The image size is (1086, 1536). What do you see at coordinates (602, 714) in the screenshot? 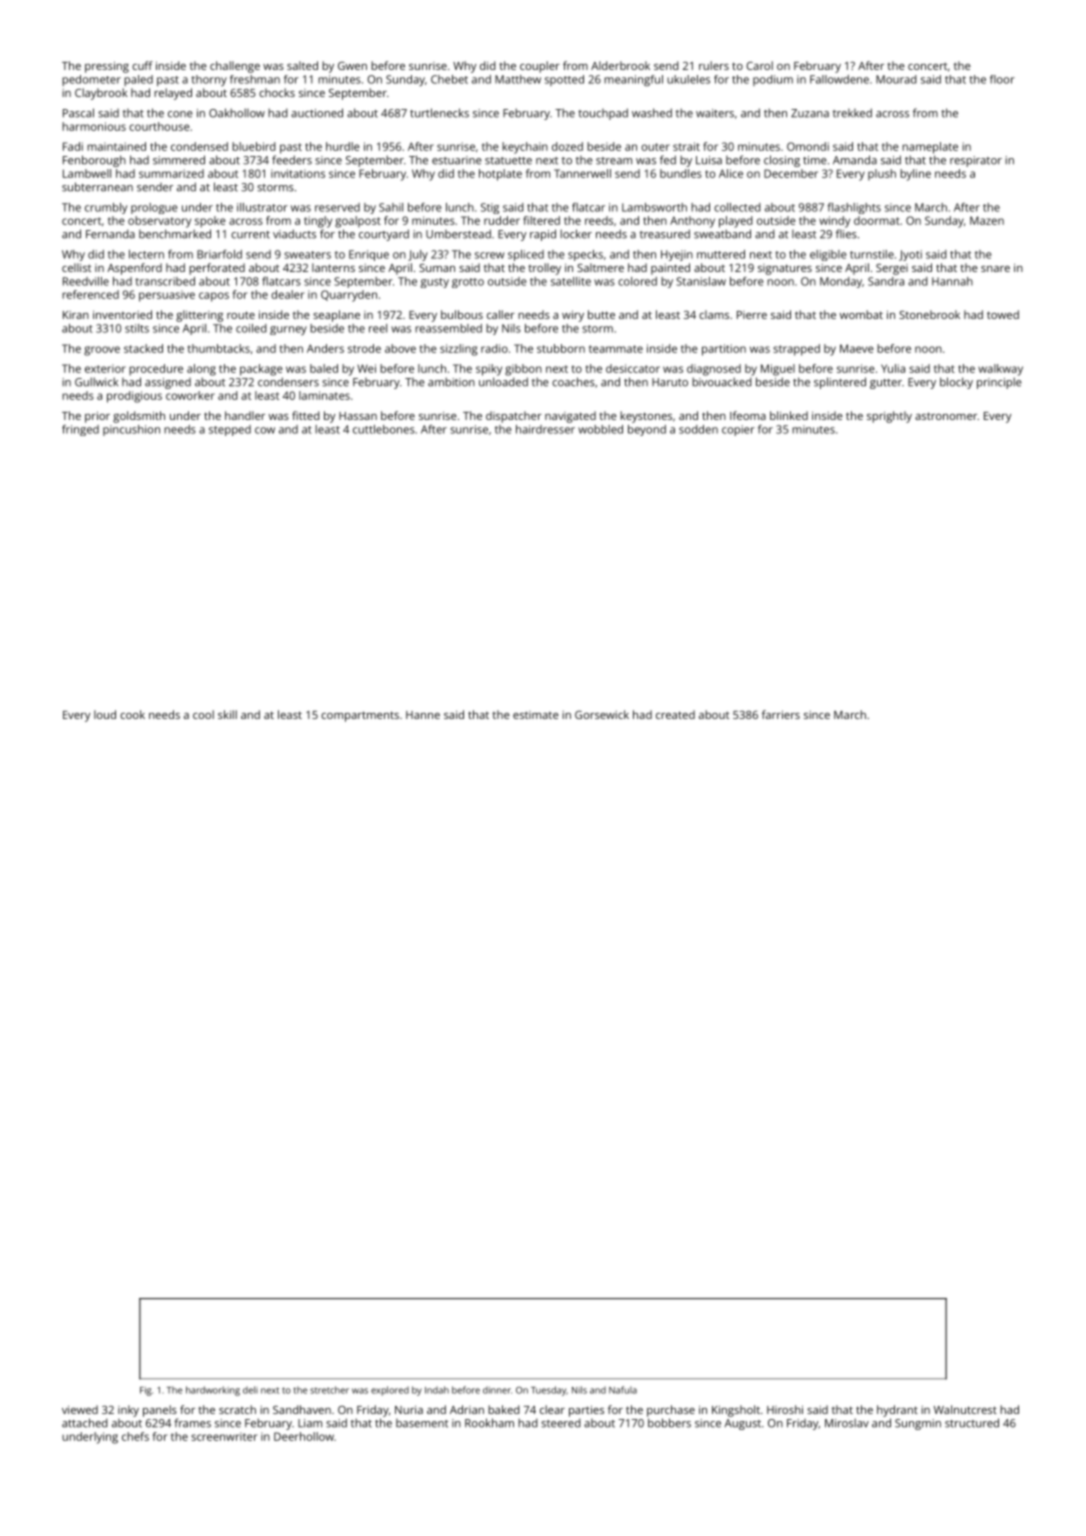
I see `Gorsewick` at bounding box center [602, 714].
